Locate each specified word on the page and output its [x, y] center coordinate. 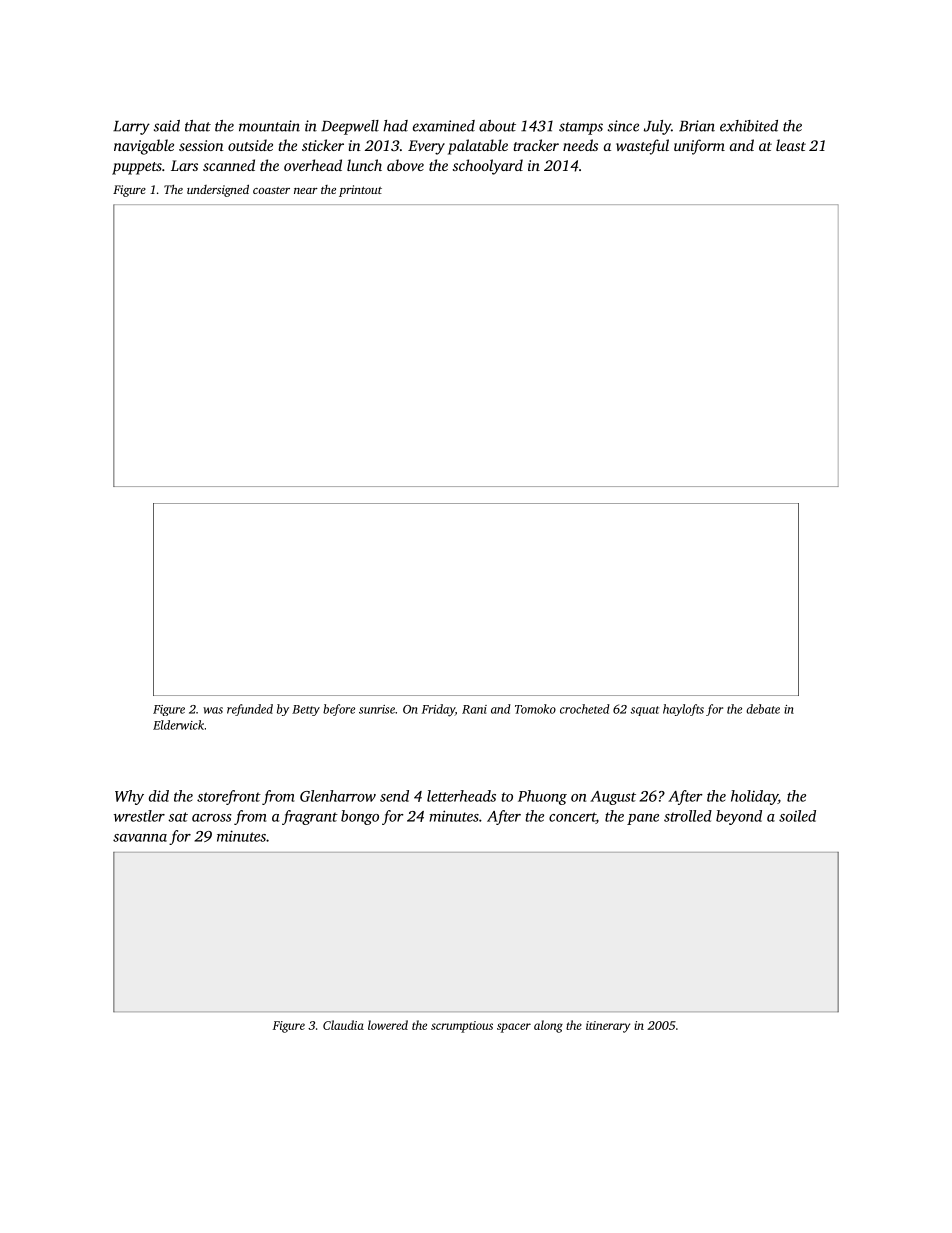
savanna [140, 838]
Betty [306, 710]
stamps [581, 128]
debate [763, 709]
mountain [269, 126]
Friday [438, 710]
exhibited [749, 126]
